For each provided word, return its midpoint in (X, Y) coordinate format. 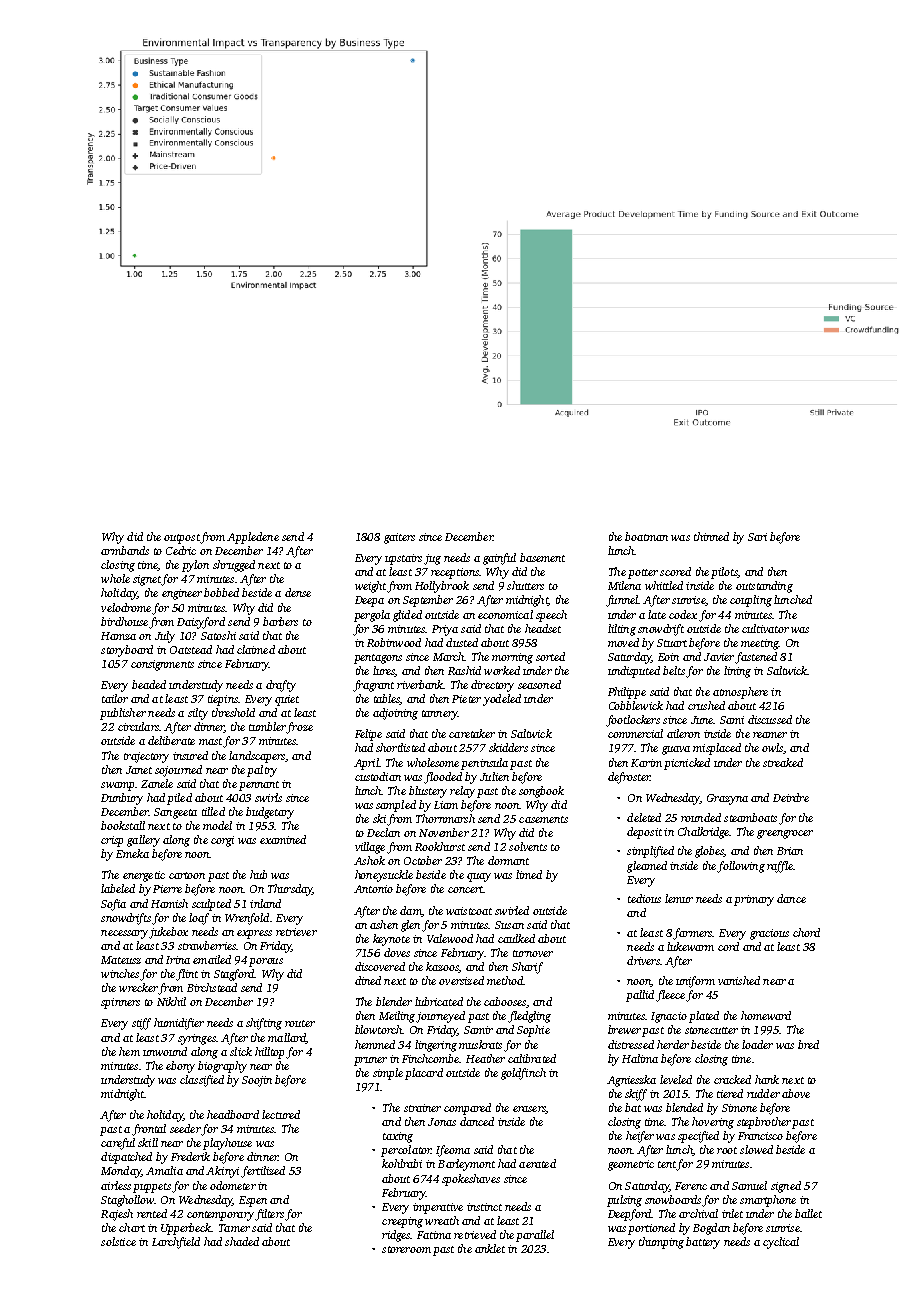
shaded (242, 1241)
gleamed (647, 867)
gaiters (399, 538)
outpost (182, 539)
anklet (490, 1248)
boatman (646, 536)
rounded (701, 817)
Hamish (169, 903)
